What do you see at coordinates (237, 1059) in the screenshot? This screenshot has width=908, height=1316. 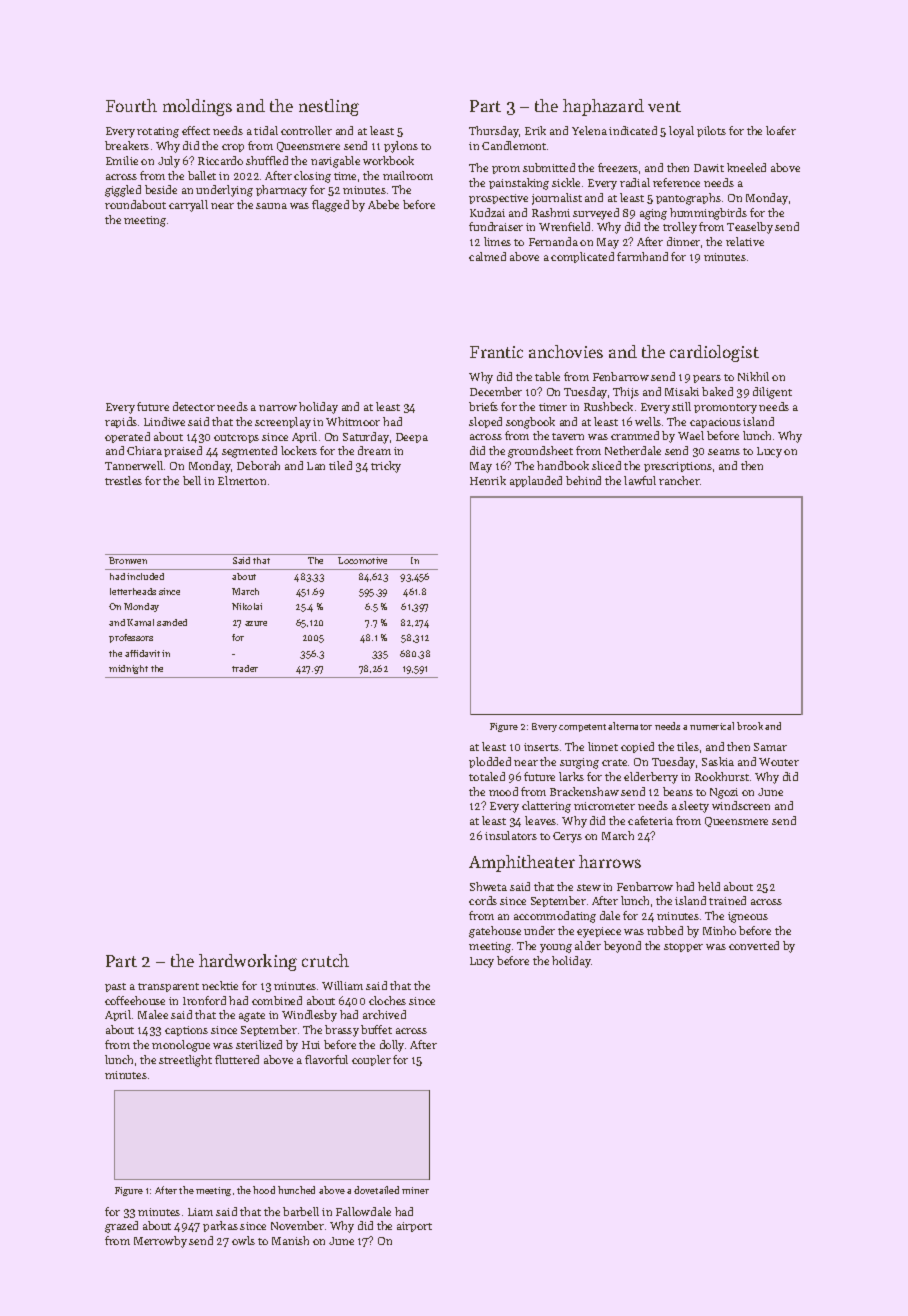 I see `fluttered` at bounding box center [237, 1059].
